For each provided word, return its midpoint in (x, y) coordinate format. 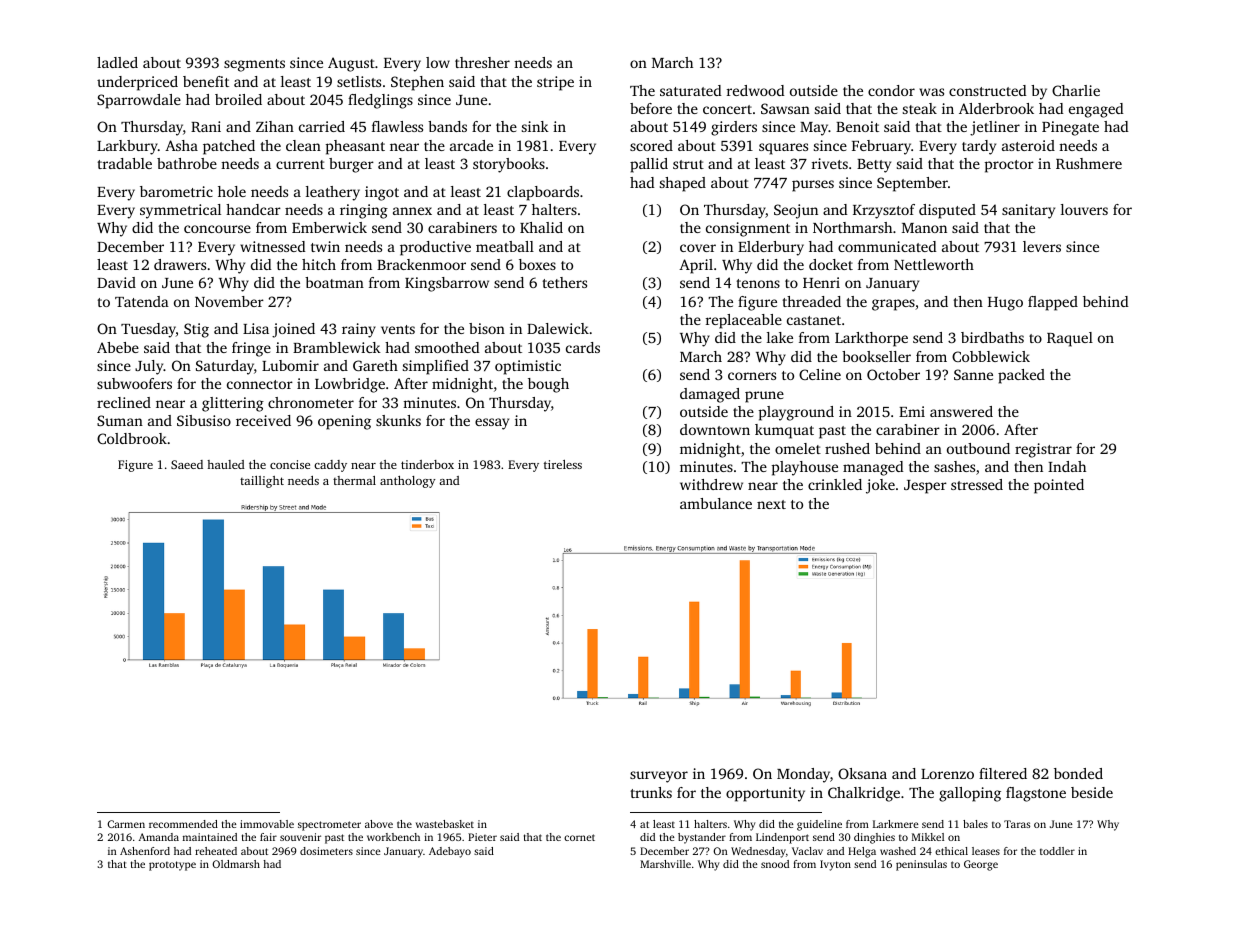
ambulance (716, 503)
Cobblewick (991, 356)
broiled (238, 99)
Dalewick (558, 328)
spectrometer (329, 826)
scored (651, 145)
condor (891, 90)
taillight (262, 482)
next (771, 504)
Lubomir (290, 365)
